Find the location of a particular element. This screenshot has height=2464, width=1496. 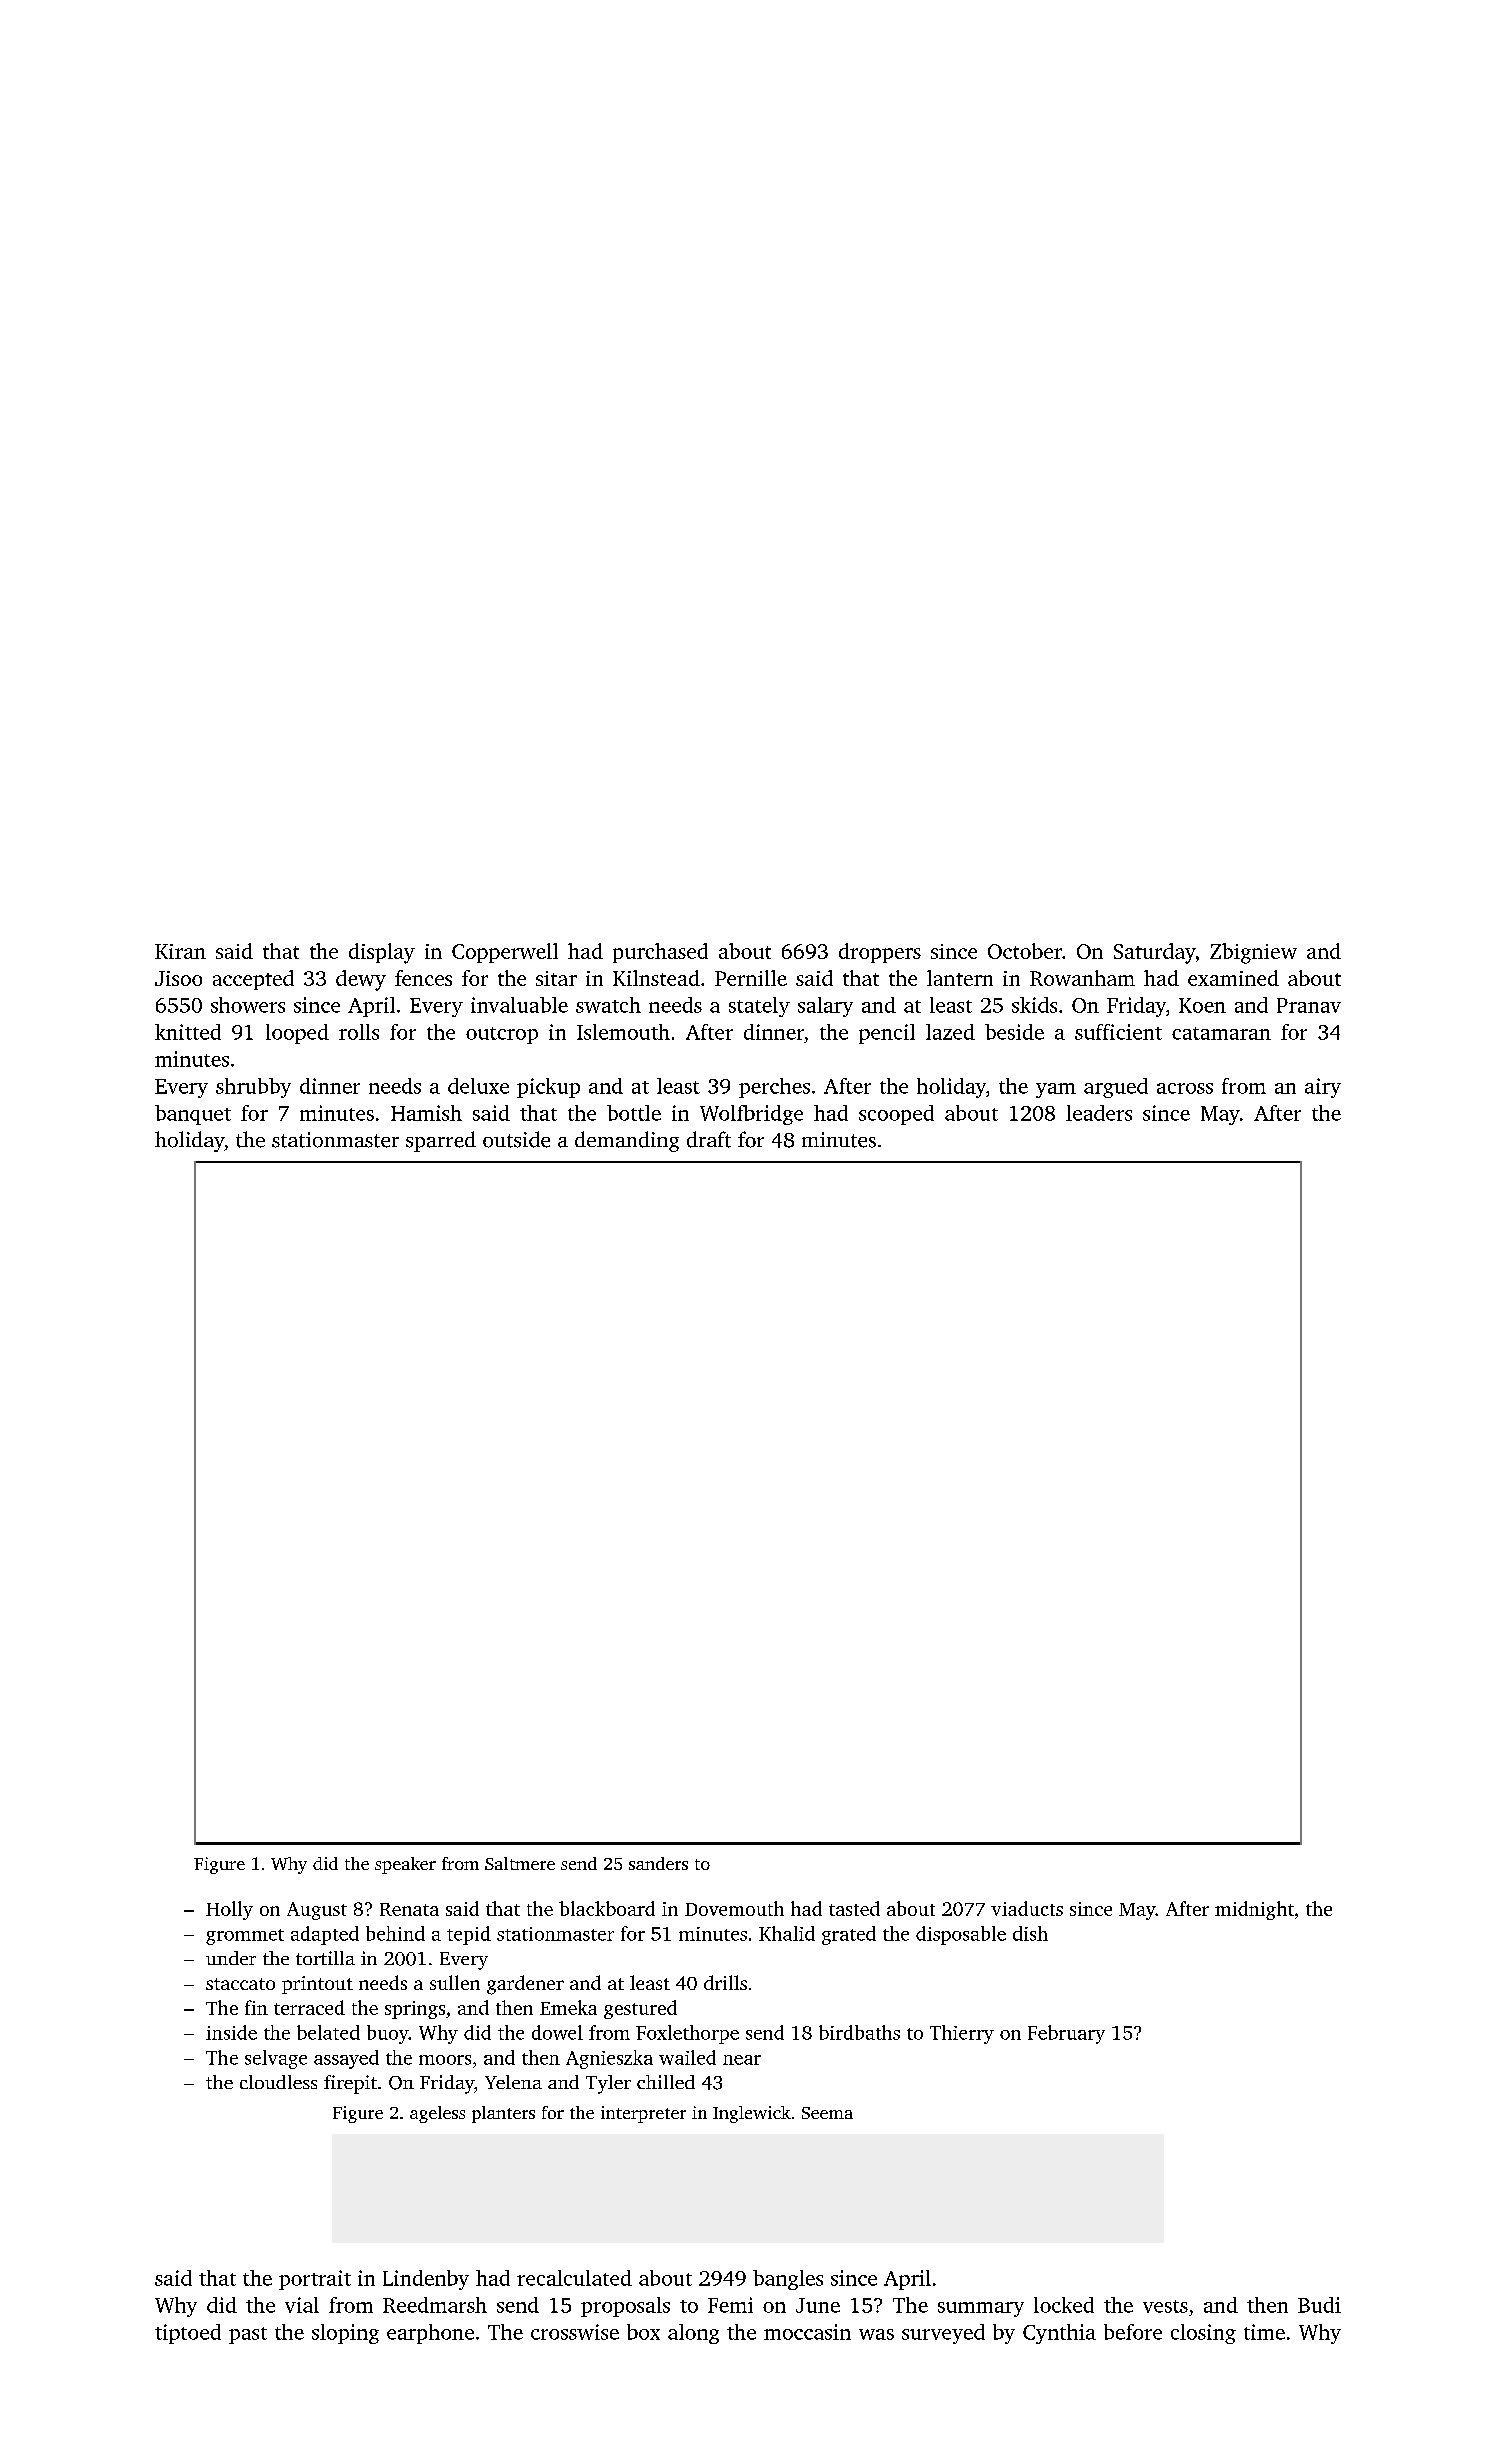

interpreter is located at coordinates (643, 2114).
